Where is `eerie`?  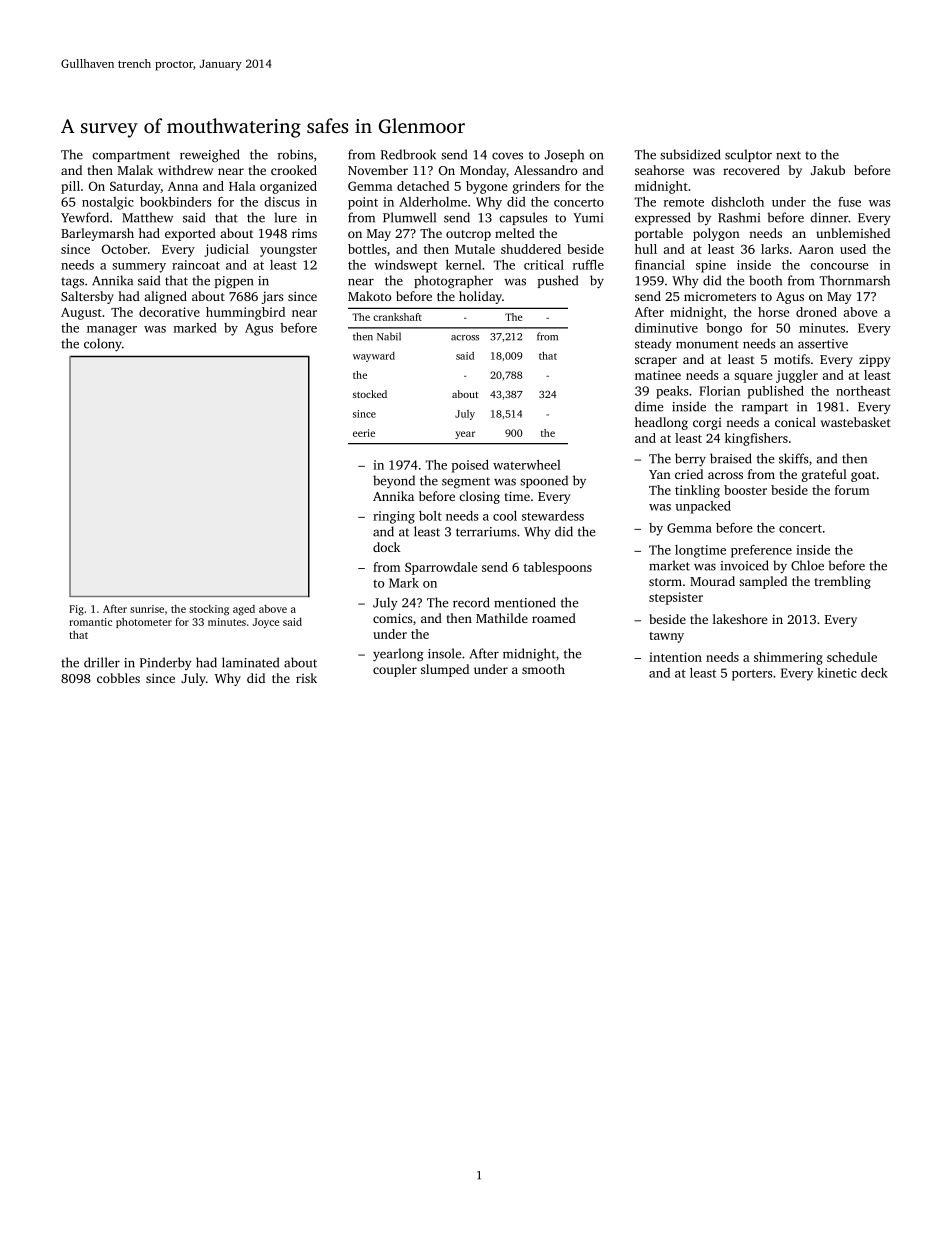
eerie is located at coordinates (364, 433).
